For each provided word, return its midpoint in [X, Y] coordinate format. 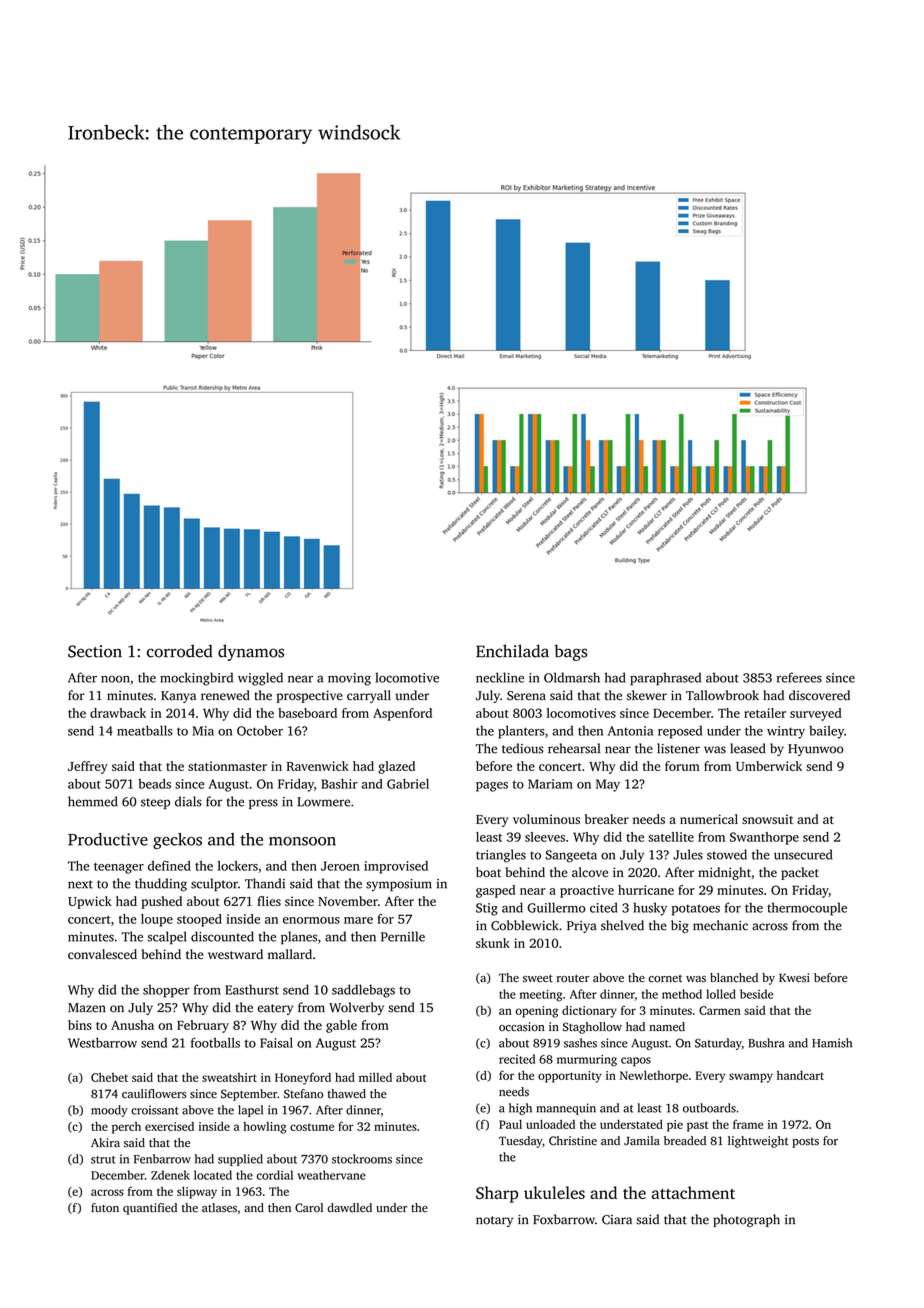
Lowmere [323, 802]
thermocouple [807, 909]
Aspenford [402, 714]
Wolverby [356, 1008]
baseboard [307, 713]
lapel [250, 1111]
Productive [108, 839]
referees [799, 677]
